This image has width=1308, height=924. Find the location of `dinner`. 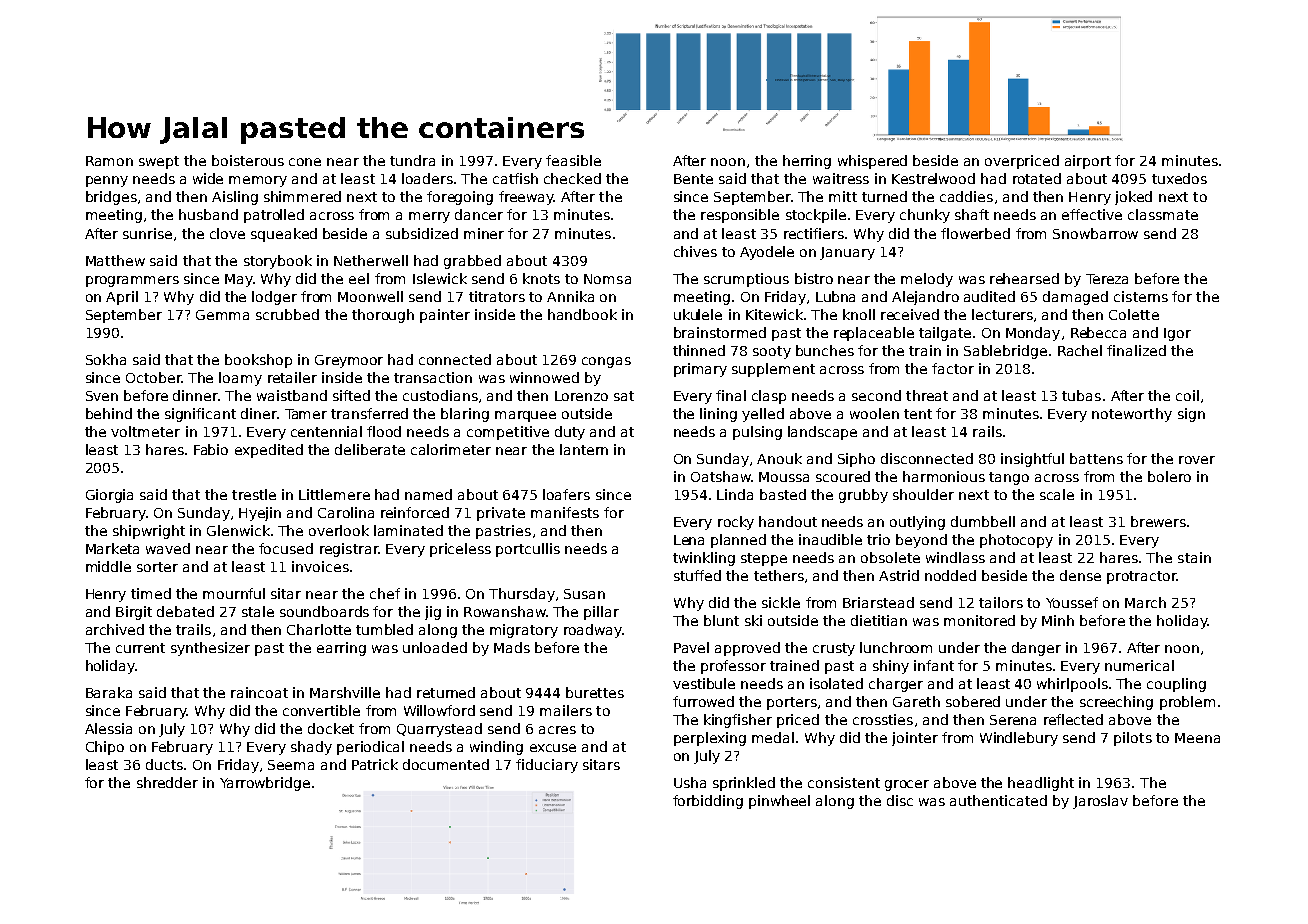

dinner is located at coordinates (195, 395).
